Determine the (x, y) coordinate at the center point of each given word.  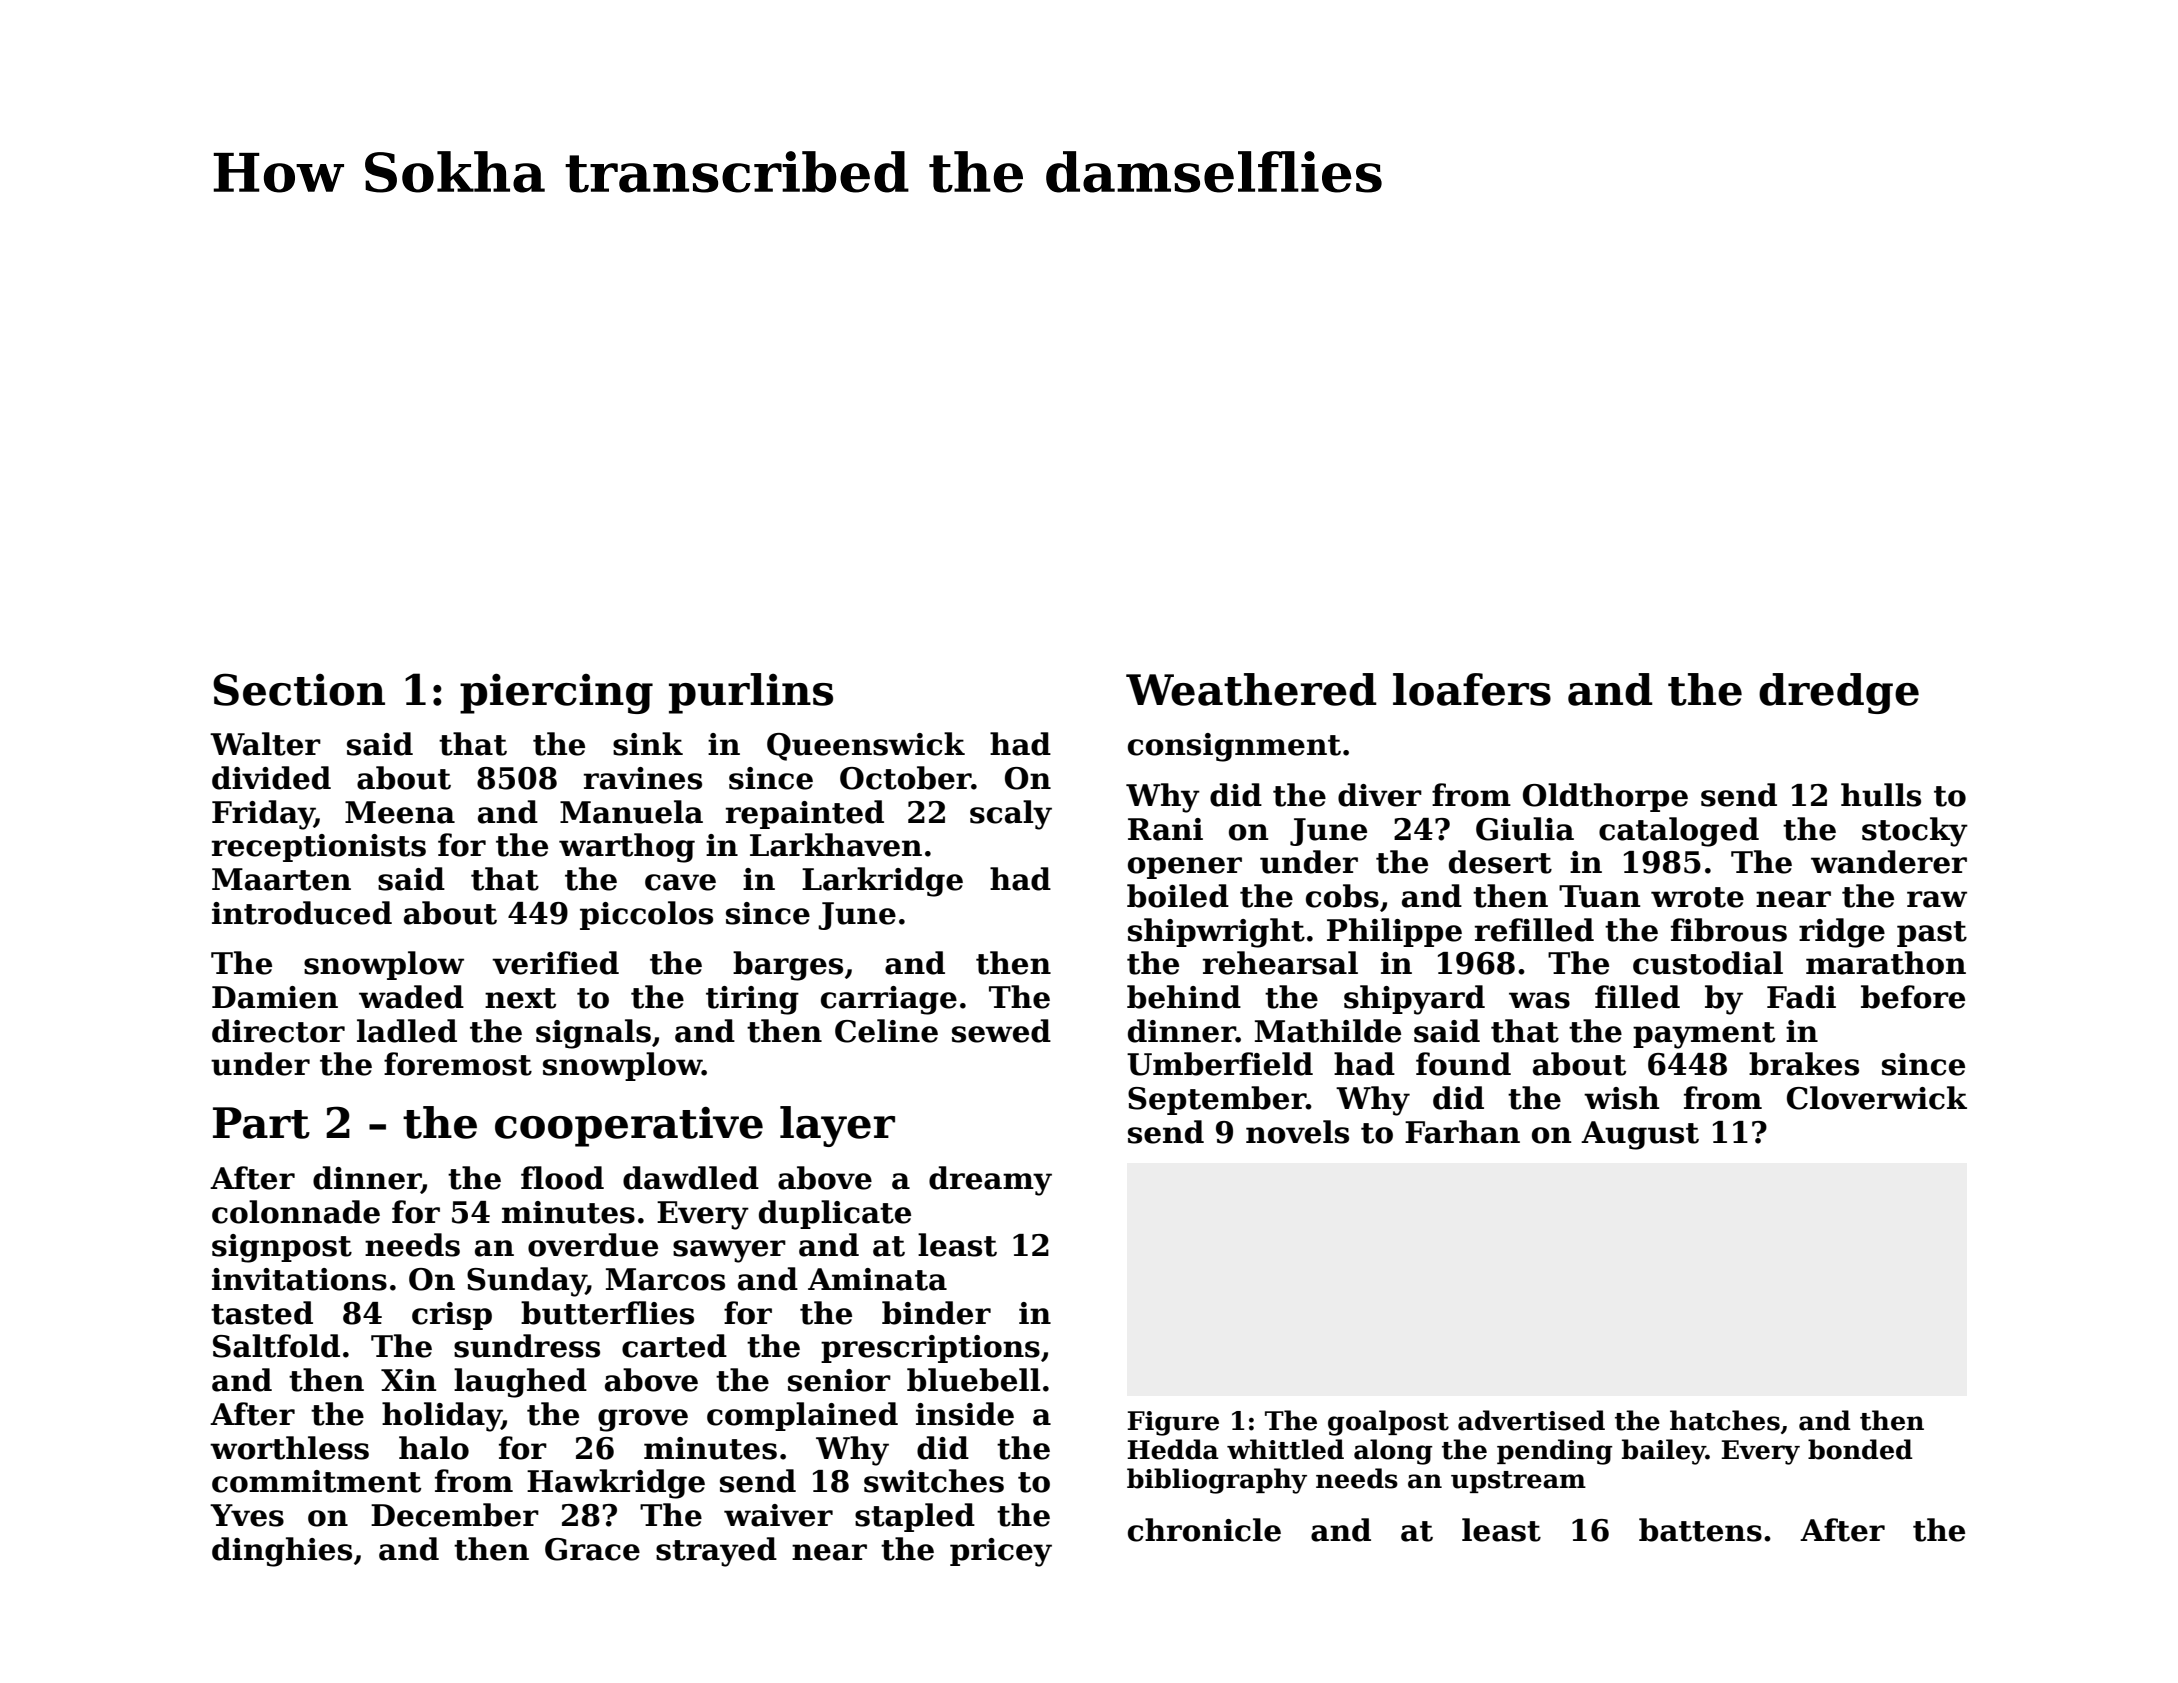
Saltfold (276, 1346)
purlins (751, 693)
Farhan (1462, 1132)
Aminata (877, 1279)
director (278, 1031)
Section (299, 689)
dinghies (282, 1552)
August (1640, 1135)
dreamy (990, 1181)
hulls (1881, 795)
